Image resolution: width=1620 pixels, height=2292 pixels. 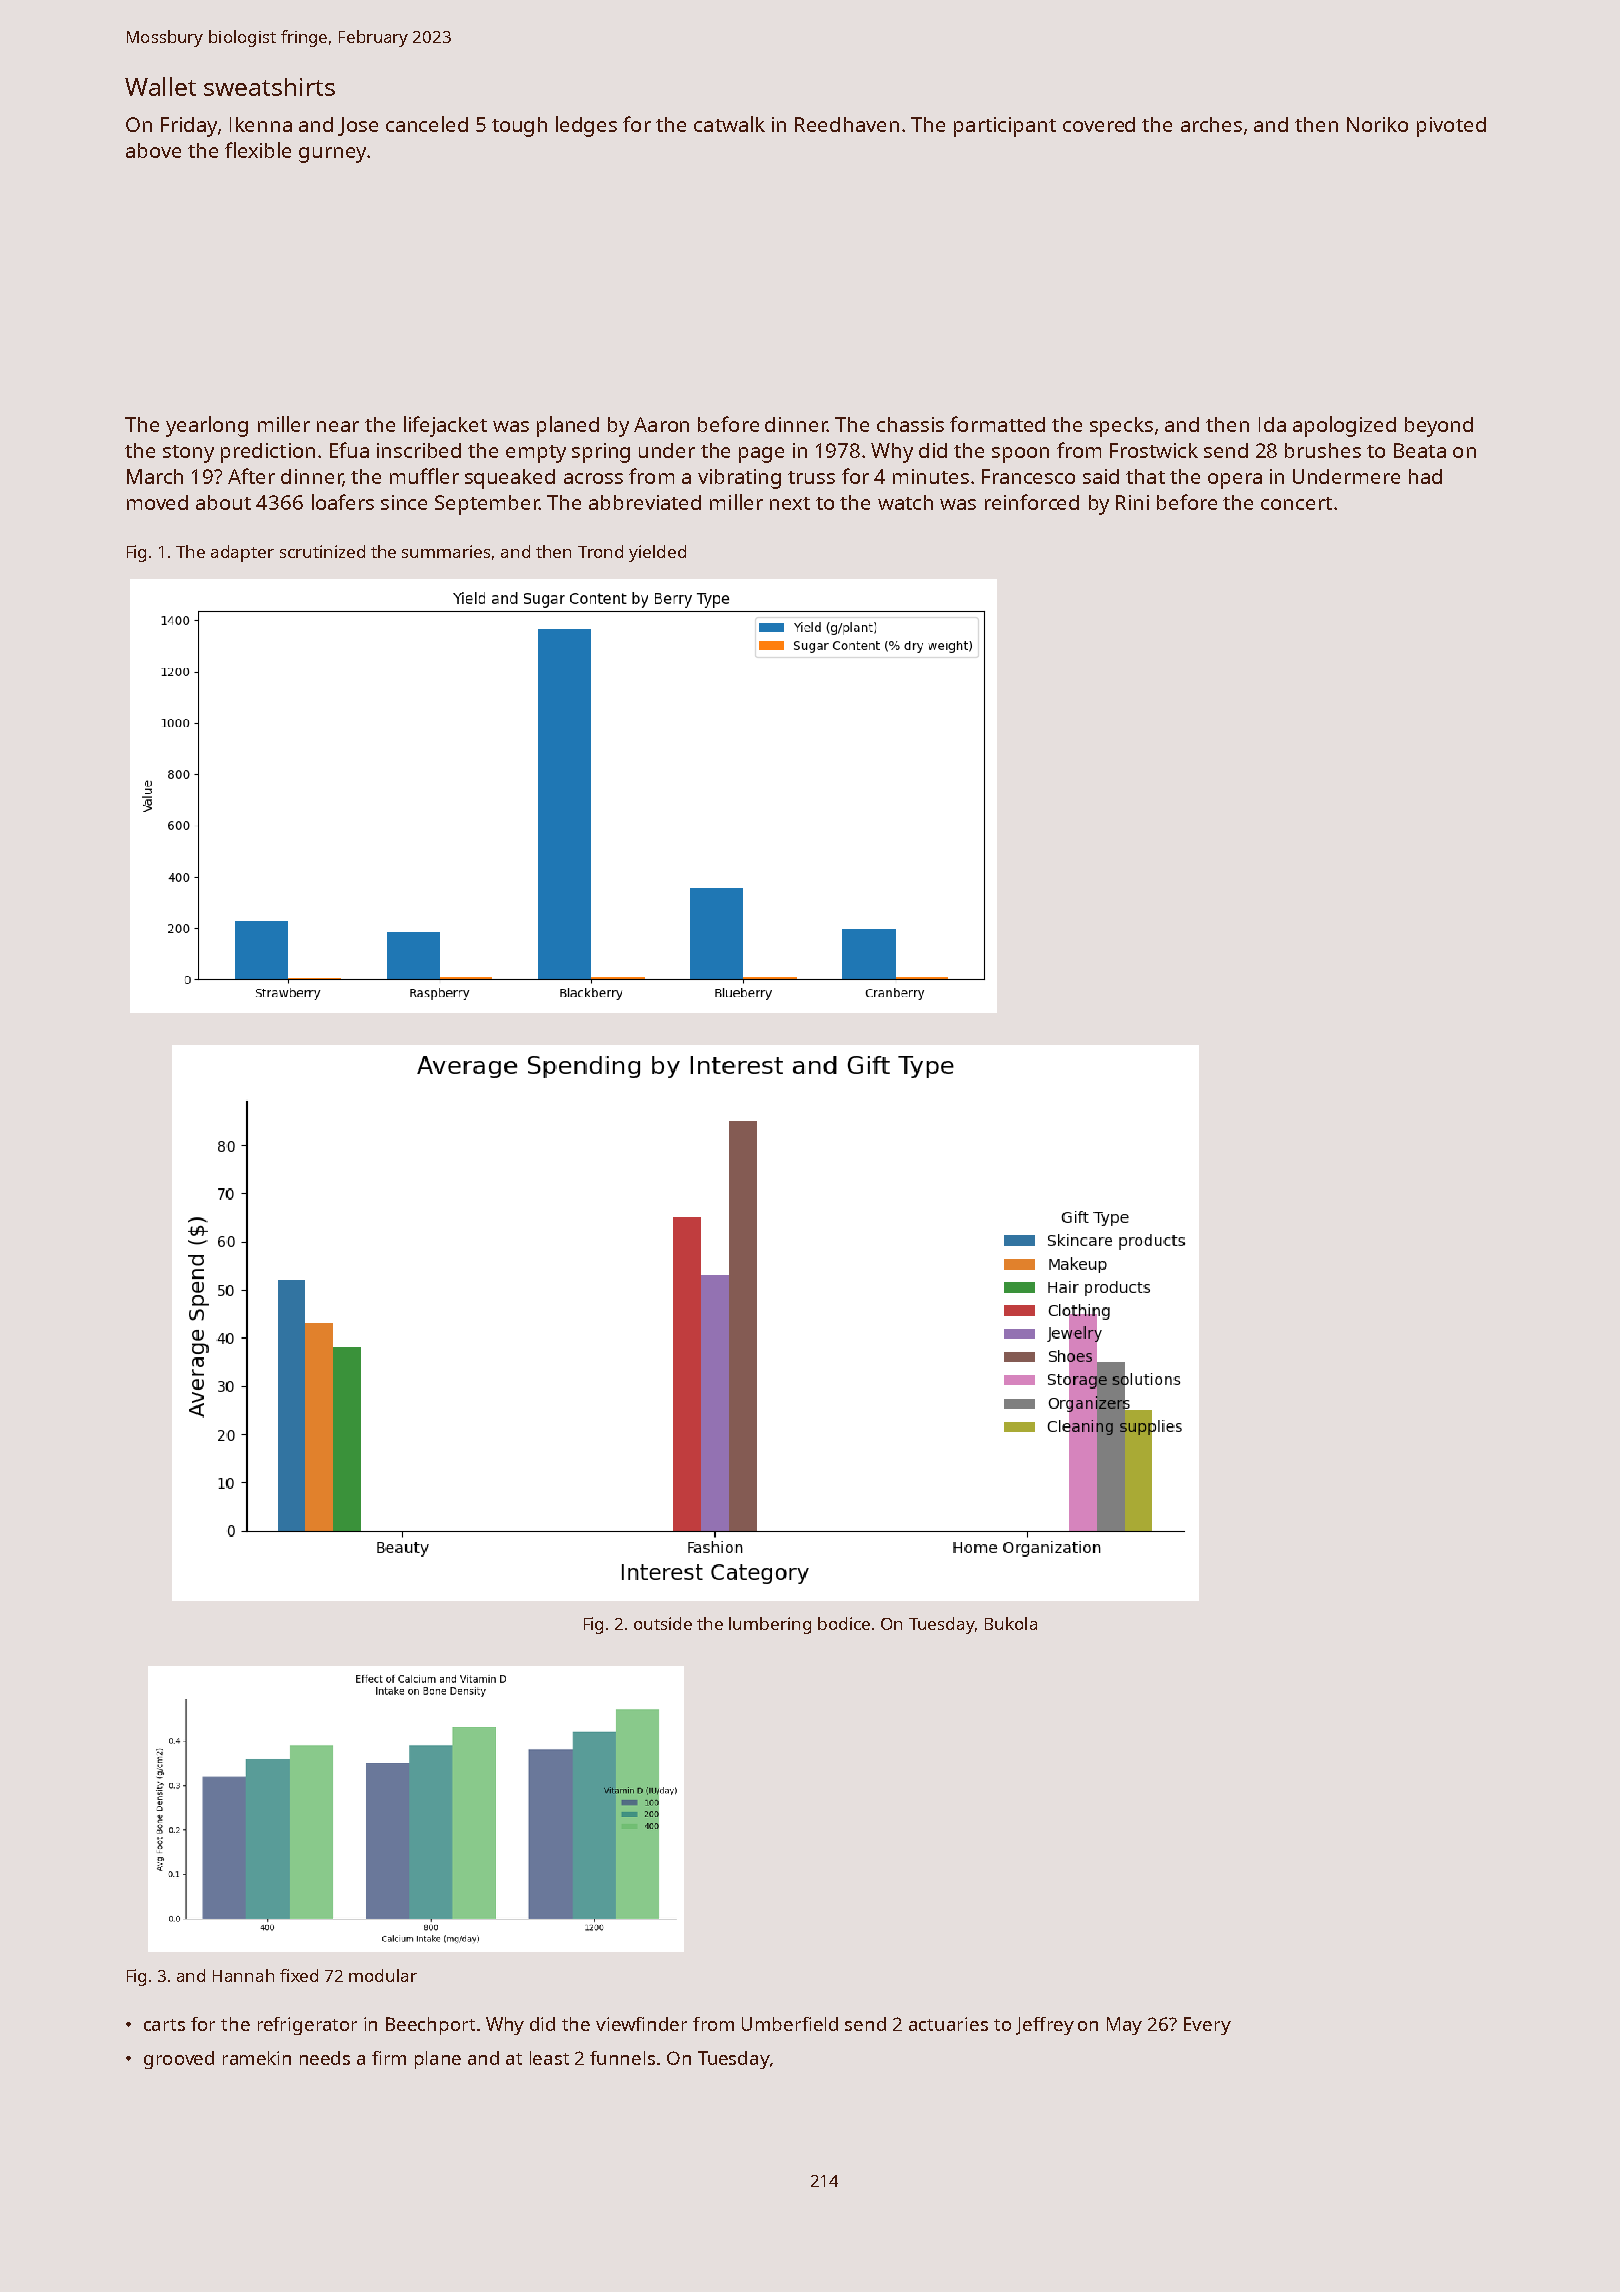 I want to click on outside, so click(x=663, y=1623).
